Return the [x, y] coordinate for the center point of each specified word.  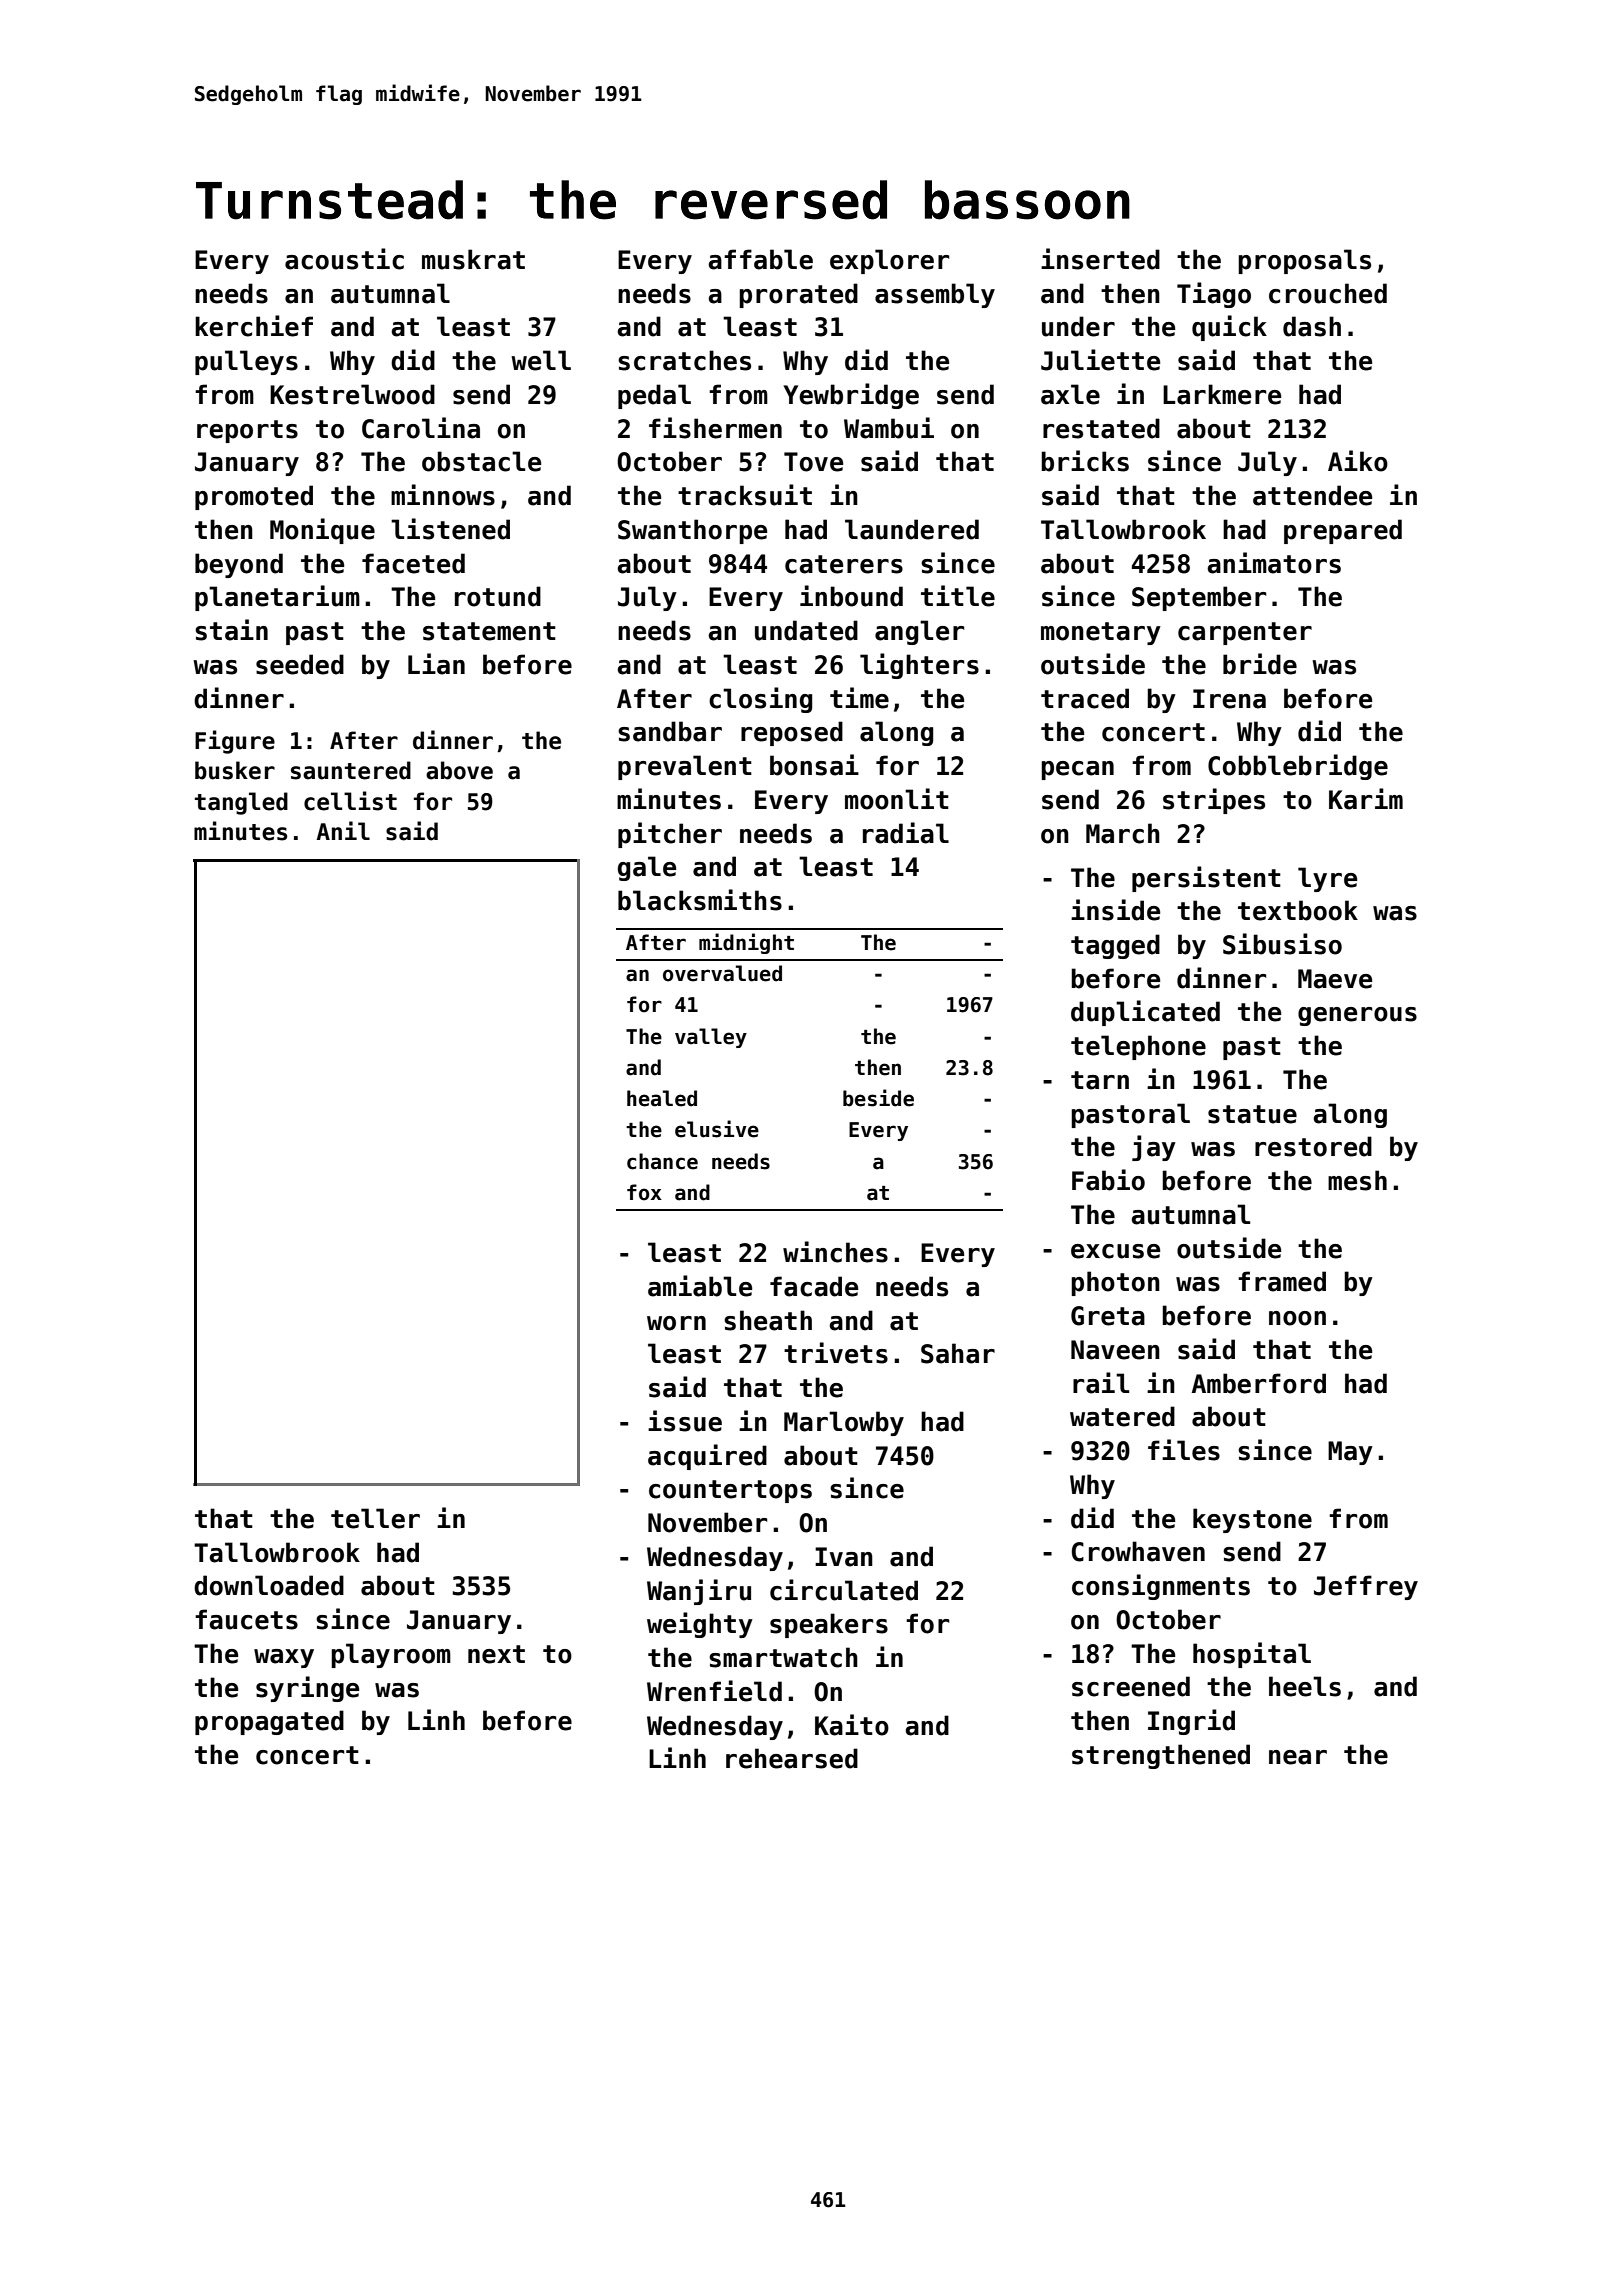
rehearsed [792, 1758]
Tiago [1214, 295]
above [459, 770]
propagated [269, 1722]
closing [760, 700]
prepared [1343, 531]
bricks [1085, 461]
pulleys [246, 362]
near [1298, 1757]
